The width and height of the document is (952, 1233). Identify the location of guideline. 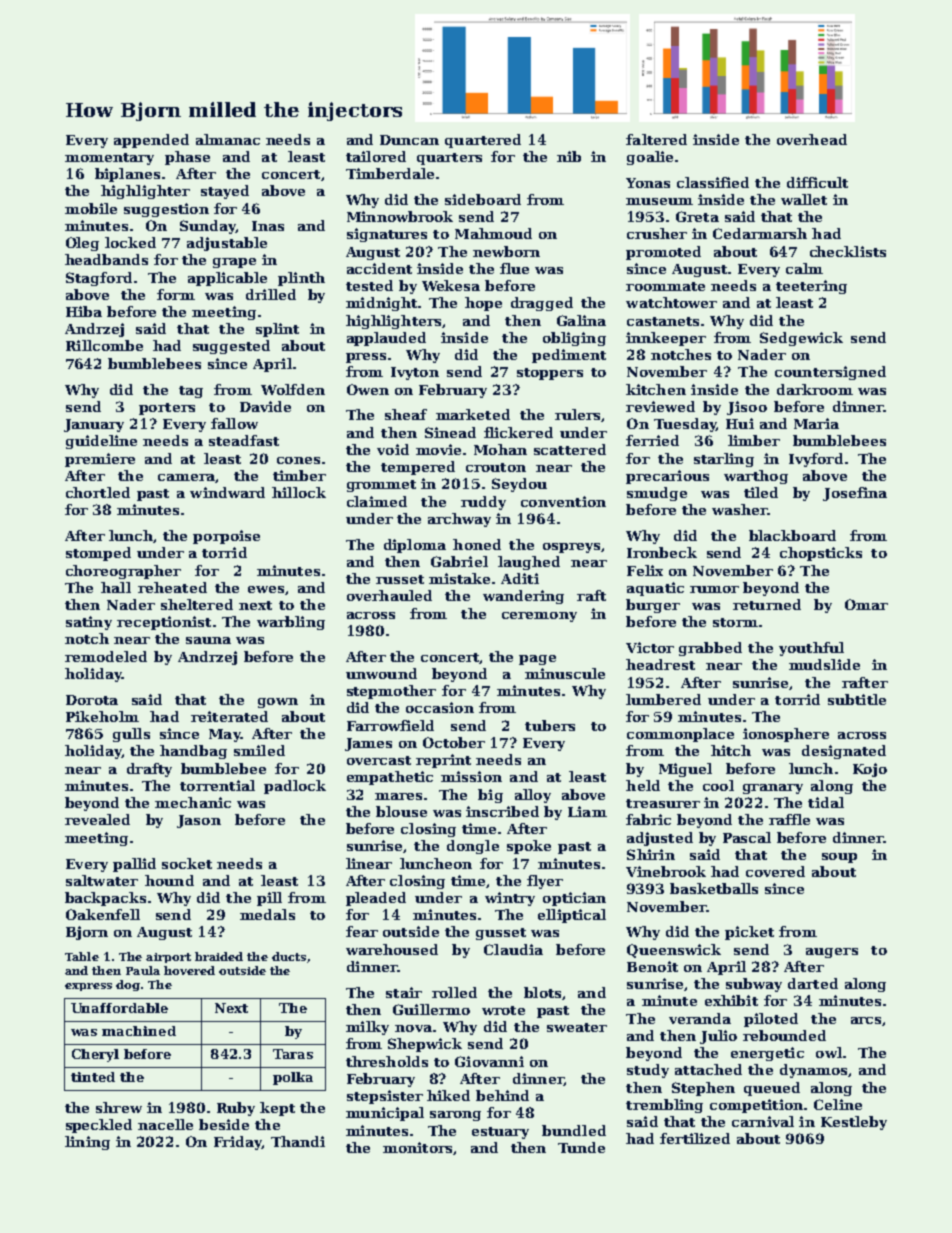
(101, 442).
